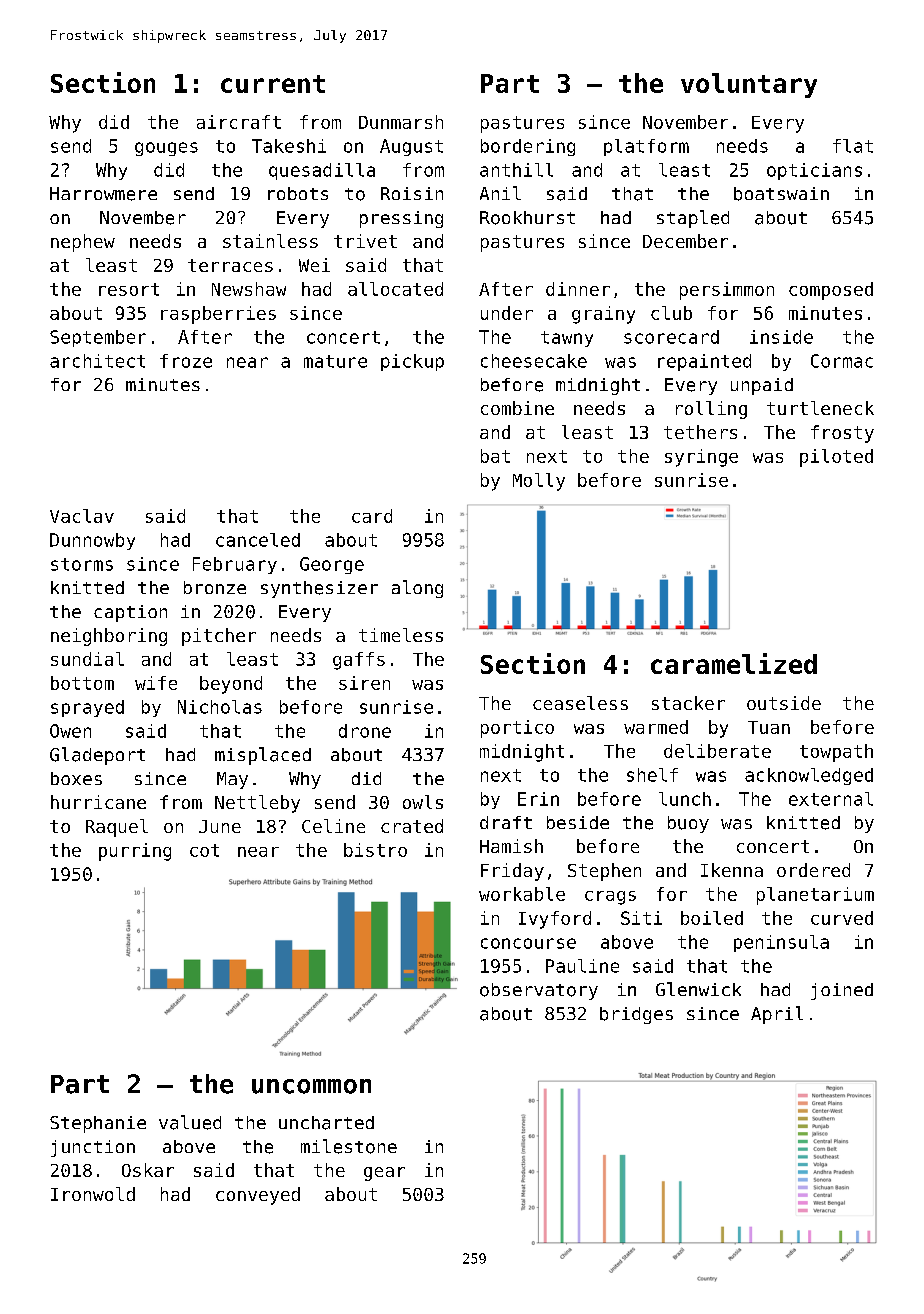 This screenshot has height=1314, width=924. I want to click on Ironwold, so click(93, 1194).
